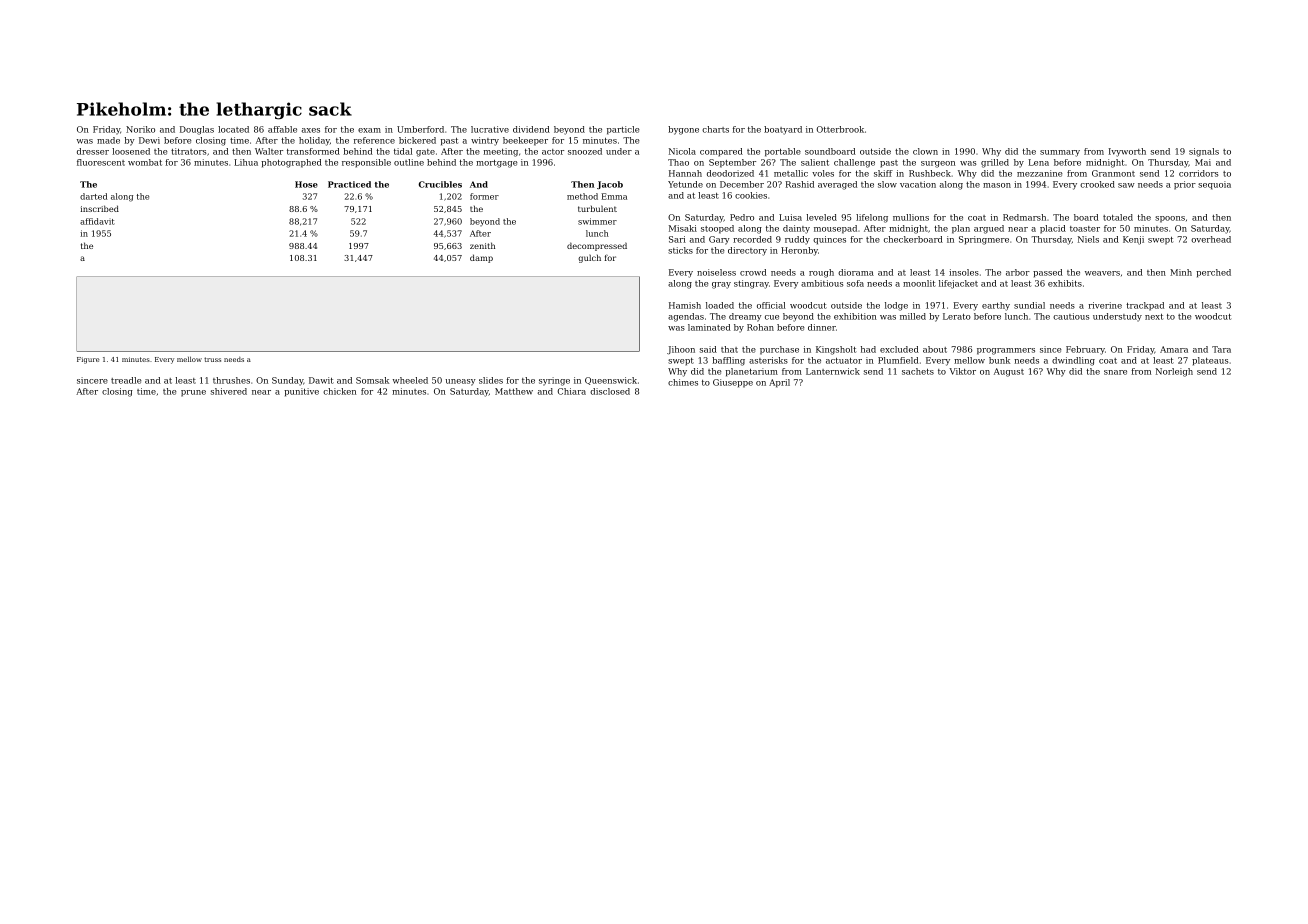 This screenshot has width=1308, height=924. I want to click on Hamish, so click(685, 305).
